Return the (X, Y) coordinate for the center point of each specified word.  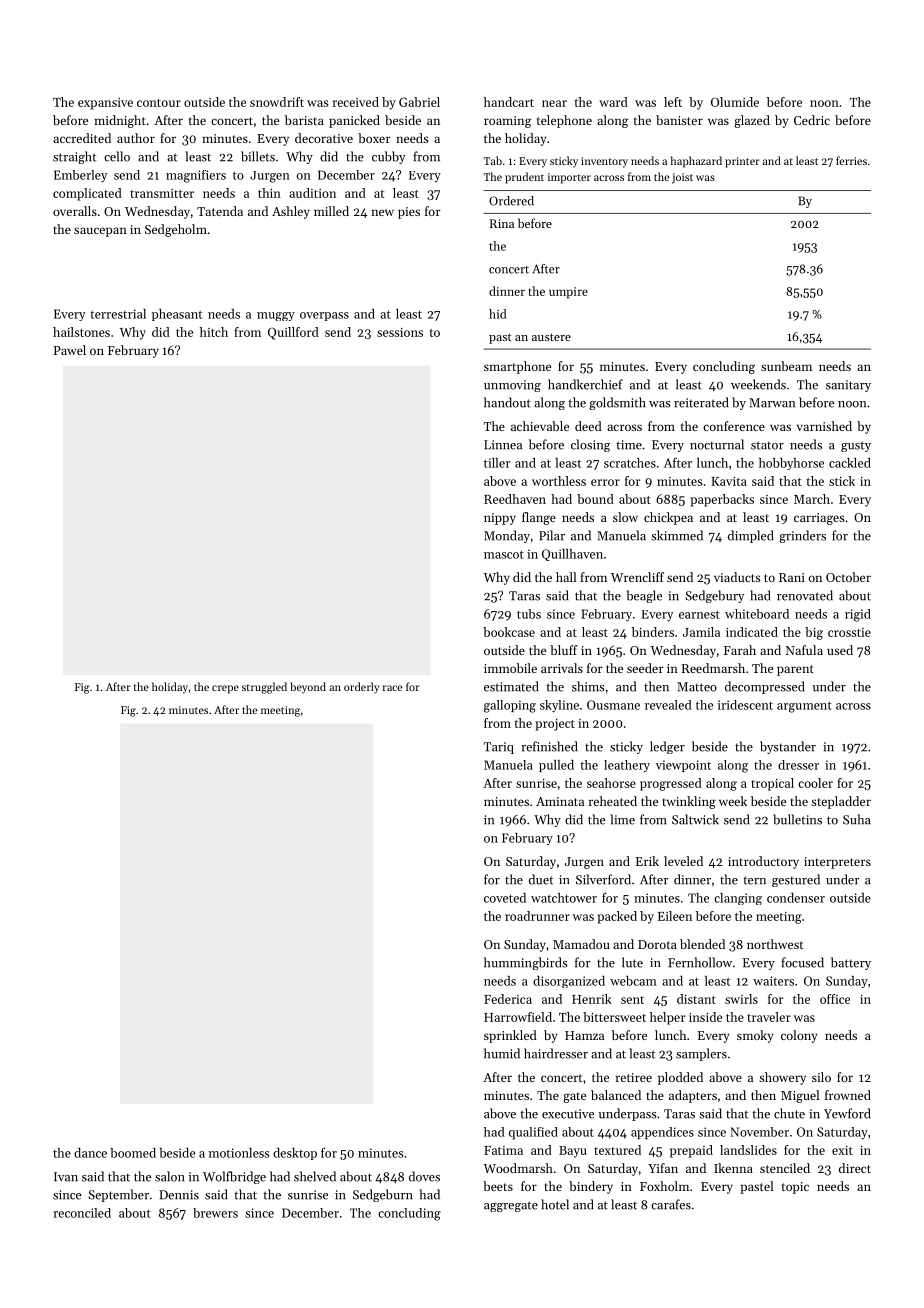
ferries (851, 160)
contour (159, 103)
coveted (505, 898)
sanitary (848, 386)
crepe (225, 689)
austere (551, 337)
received (355, 102)
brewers (215, 1213)
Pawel (70, 350)
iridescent (745, 705)
